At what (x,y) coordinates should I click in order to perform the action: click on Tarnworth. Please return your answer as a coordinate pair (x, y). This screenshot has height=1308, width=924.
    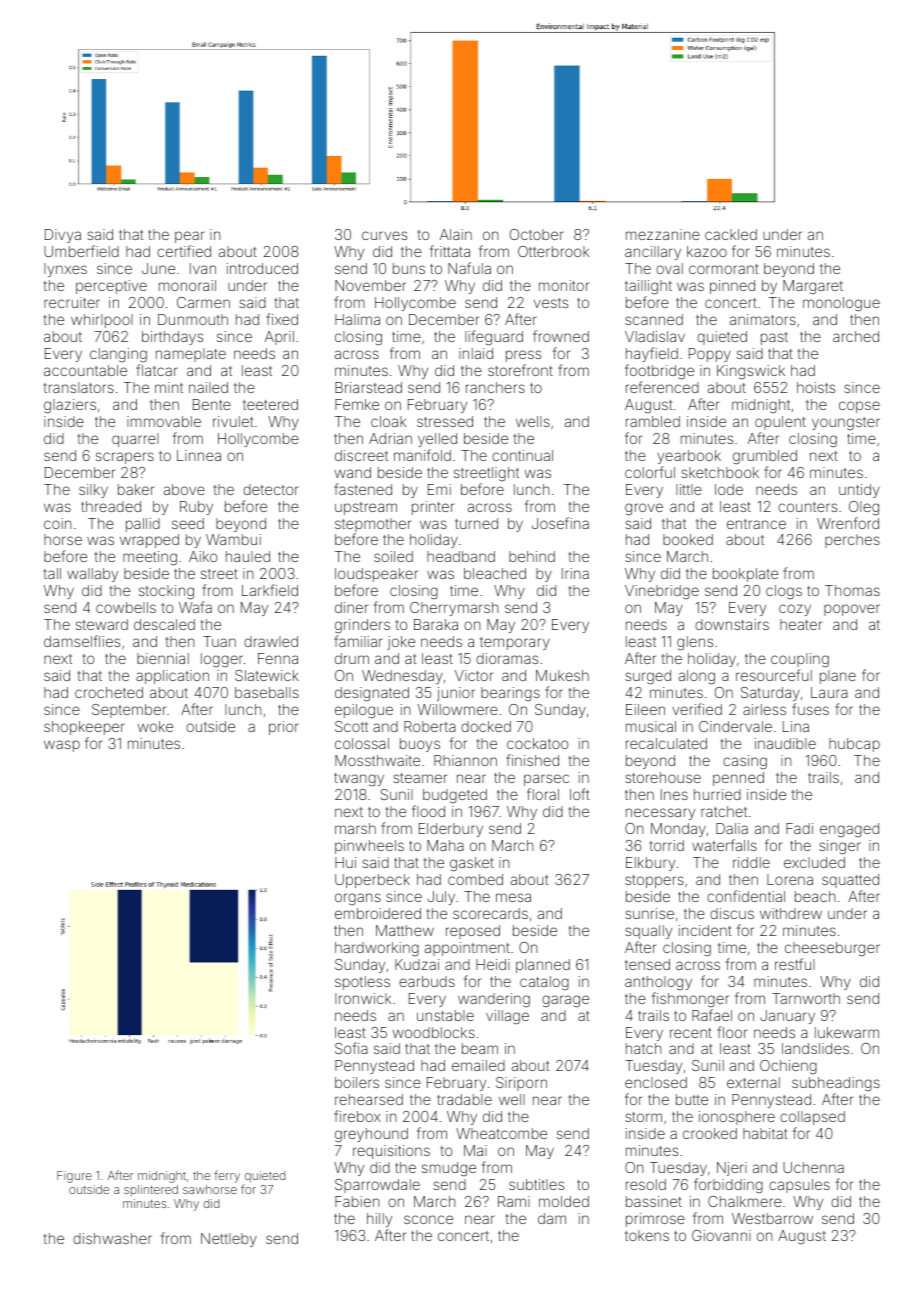
    Looking at the image, I should click on (806, 998).
